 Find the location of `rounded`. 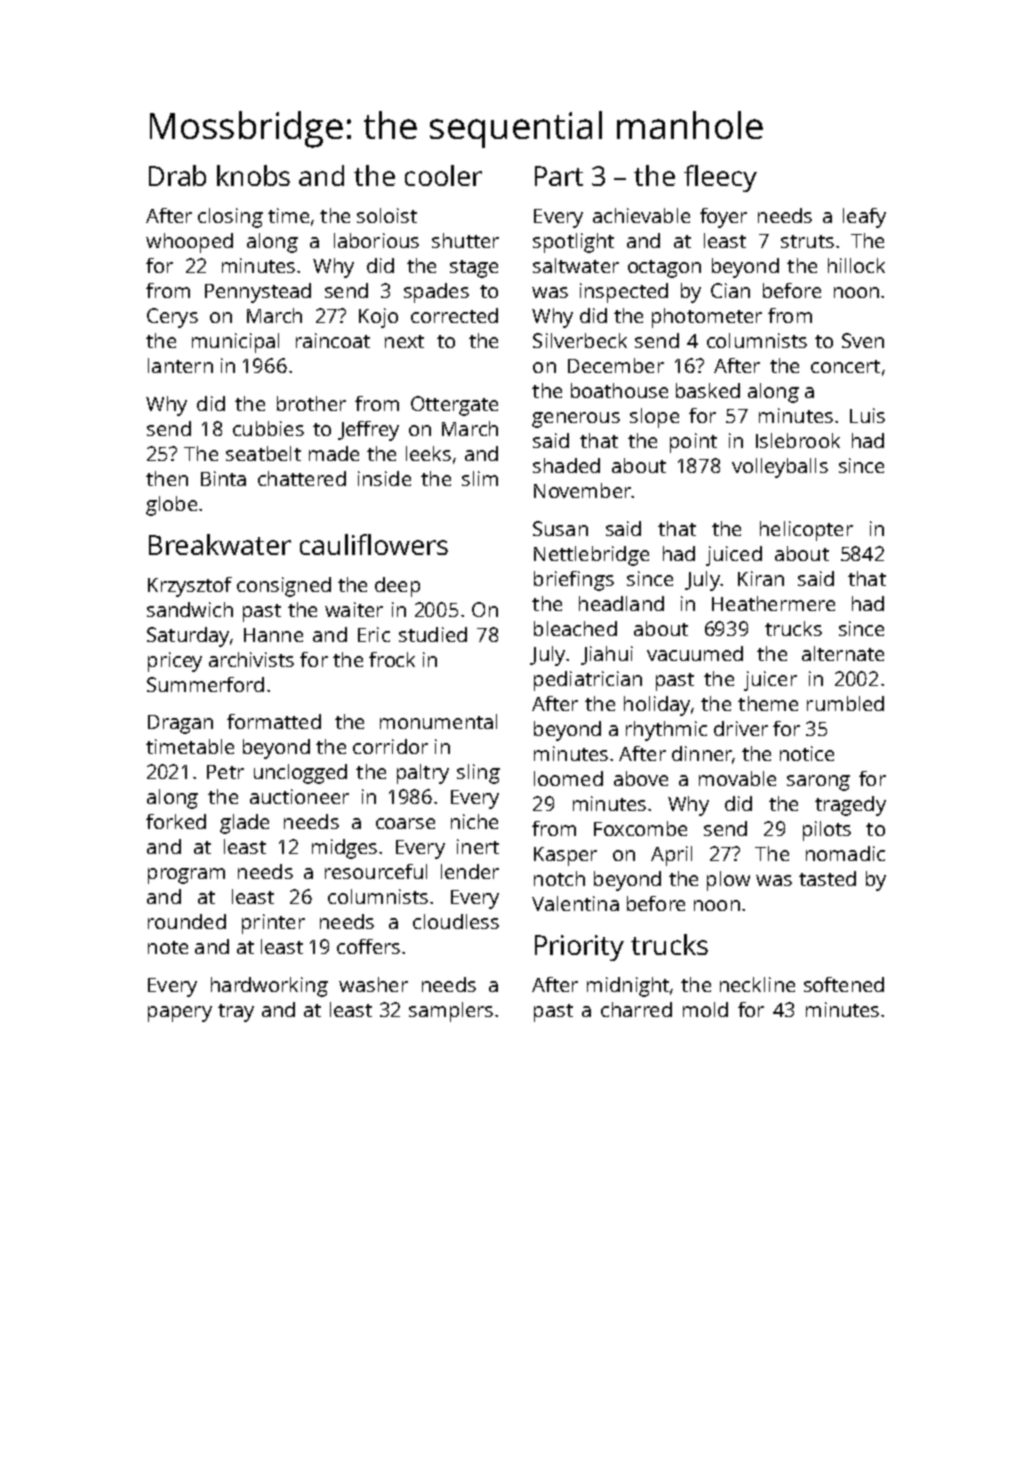

rounded is located at coordinates (187, 921).
